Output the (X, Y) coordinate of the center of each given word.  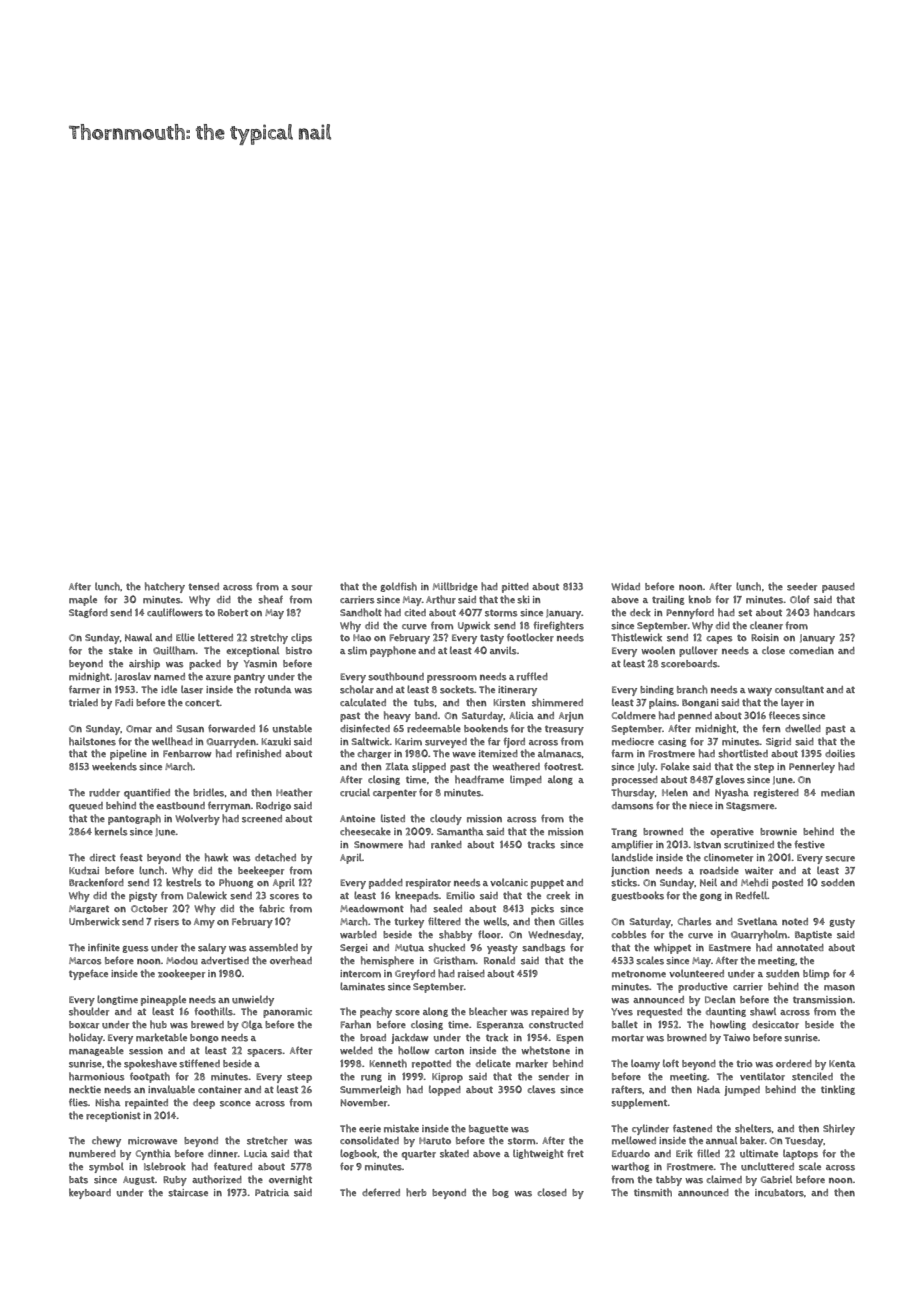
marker (532, 1063)
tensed (203, 587)
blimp (816, 974)
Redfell (751, 895)
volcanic (509, 882)
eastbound (180, 806)
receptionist (113, 1117)
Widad (625, 587)
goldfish (398, 587)
